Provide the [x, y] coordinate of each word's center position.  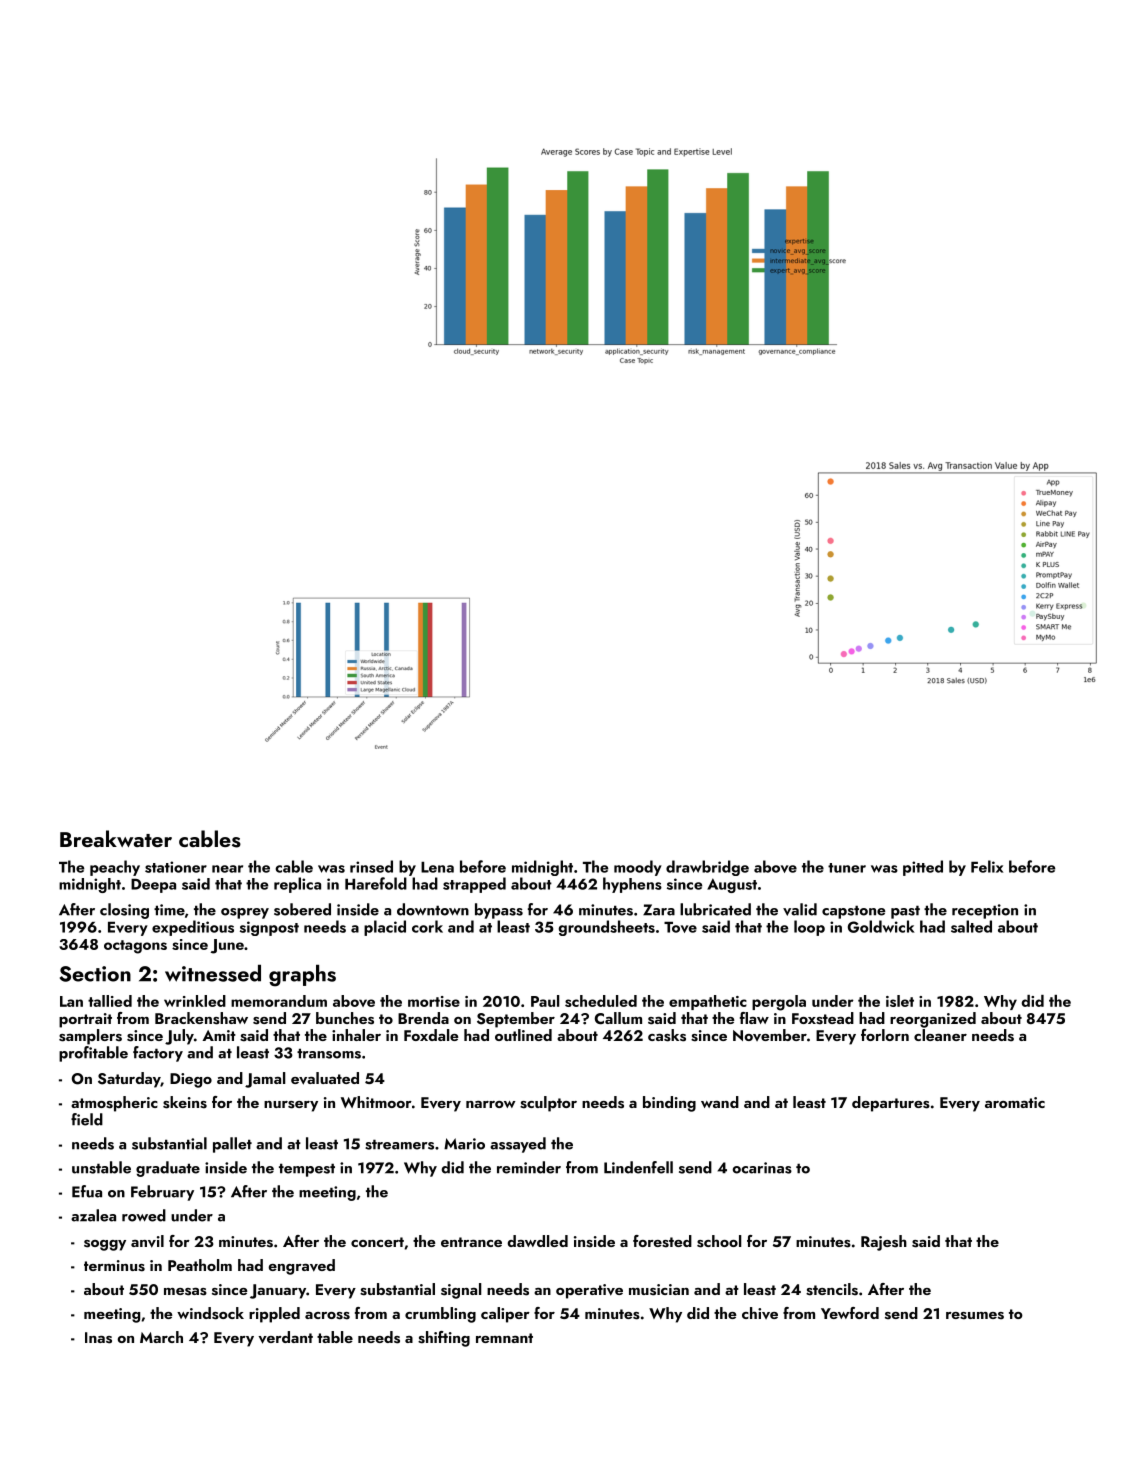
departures [891, 1104]
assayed [518, 1145]
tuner [847, 868]
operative [589, 1291]
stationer [176, 867]
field [87, 1119]
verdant [285, 1337]
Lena [437, 867]
